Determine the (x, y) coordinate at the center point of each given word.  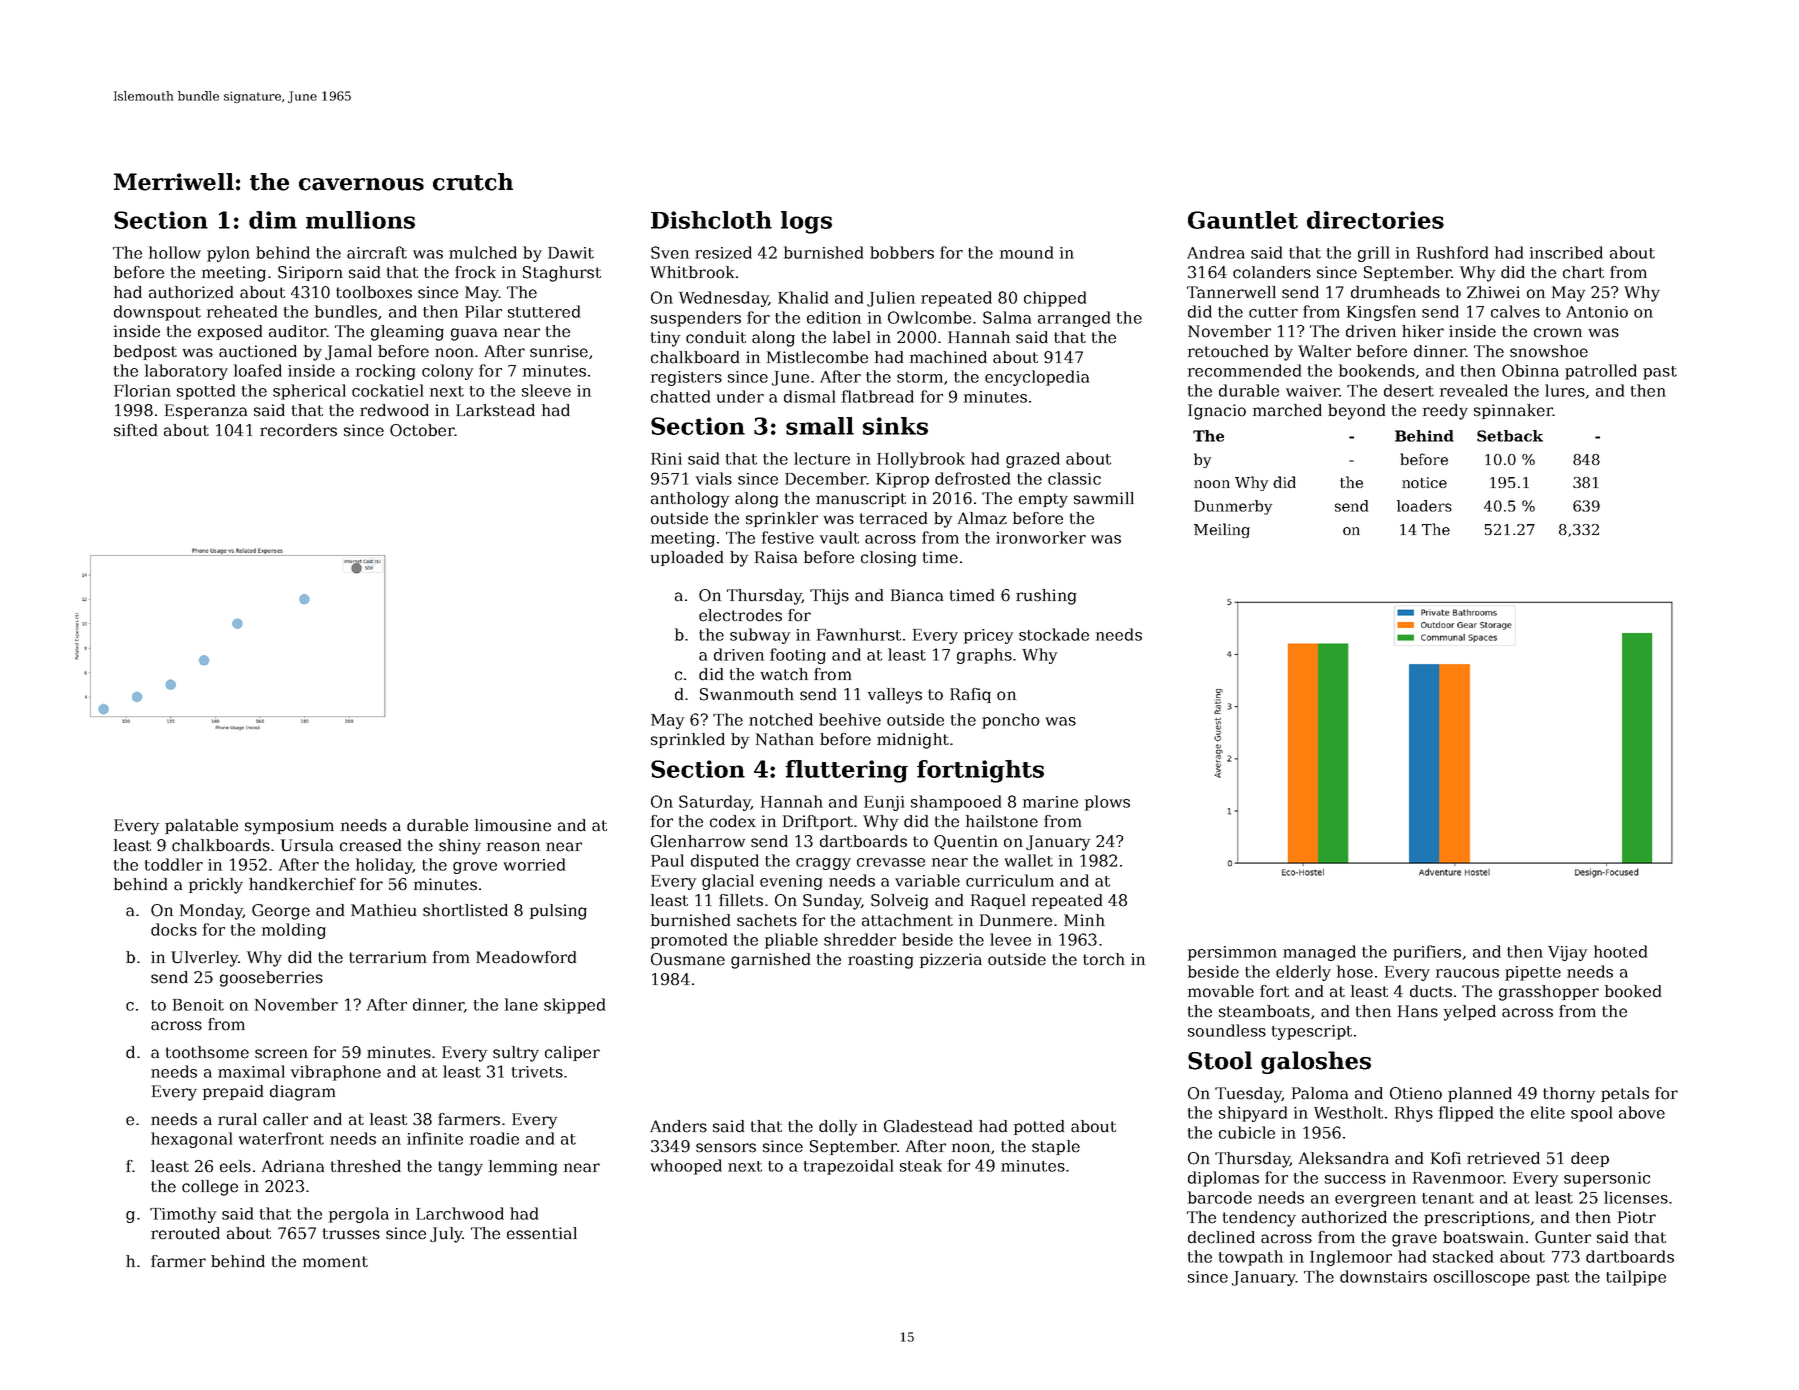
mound (1026, 252)
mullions (360, 220)
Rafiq (970, 695)
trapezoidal (848, 1167)
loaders (1424, 506)
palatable (201, 826)
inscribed (1566, 252)
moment (335, 1262)
